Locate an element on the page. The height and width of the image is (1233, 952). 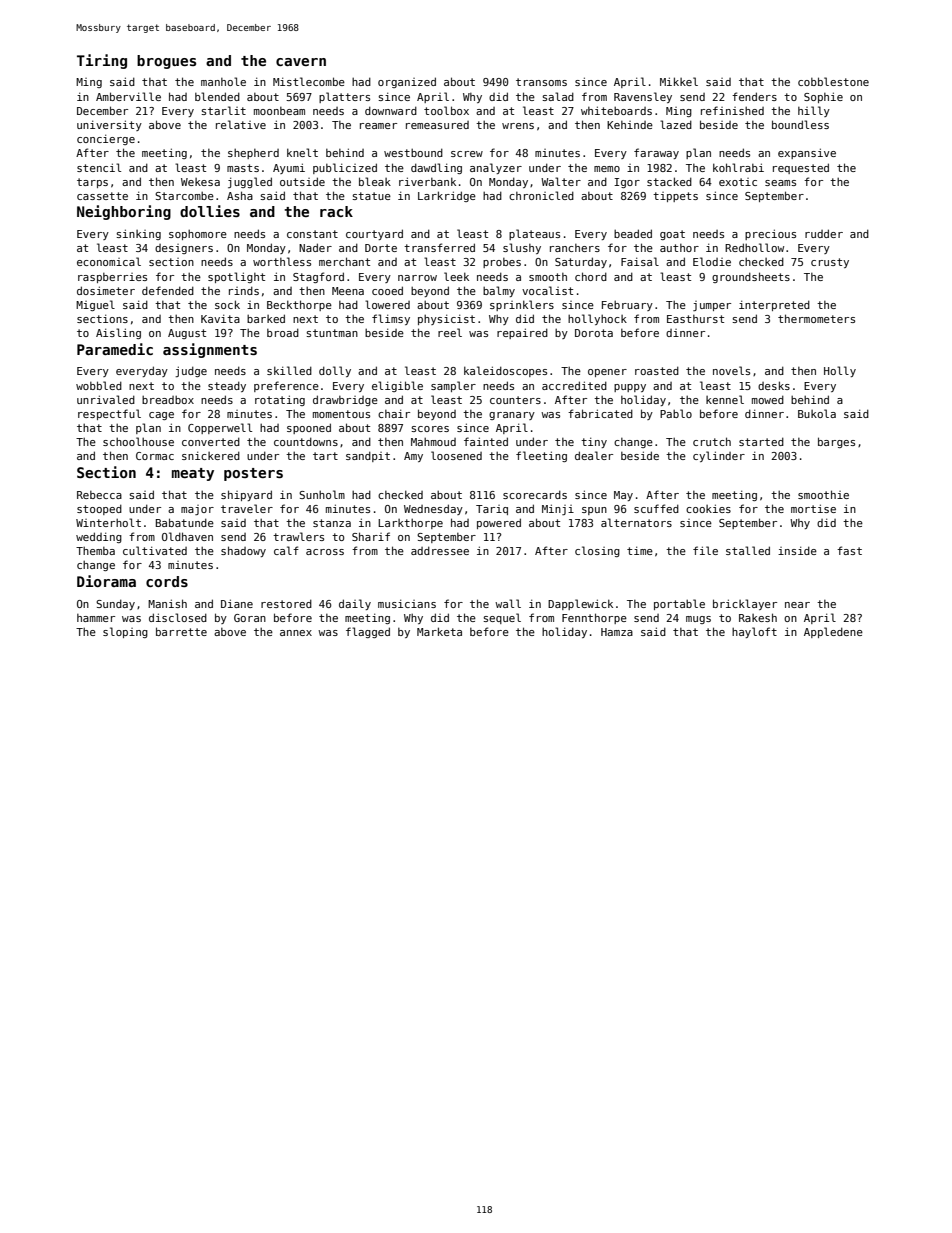
Rebecca is located at coordinates (99, 495).
